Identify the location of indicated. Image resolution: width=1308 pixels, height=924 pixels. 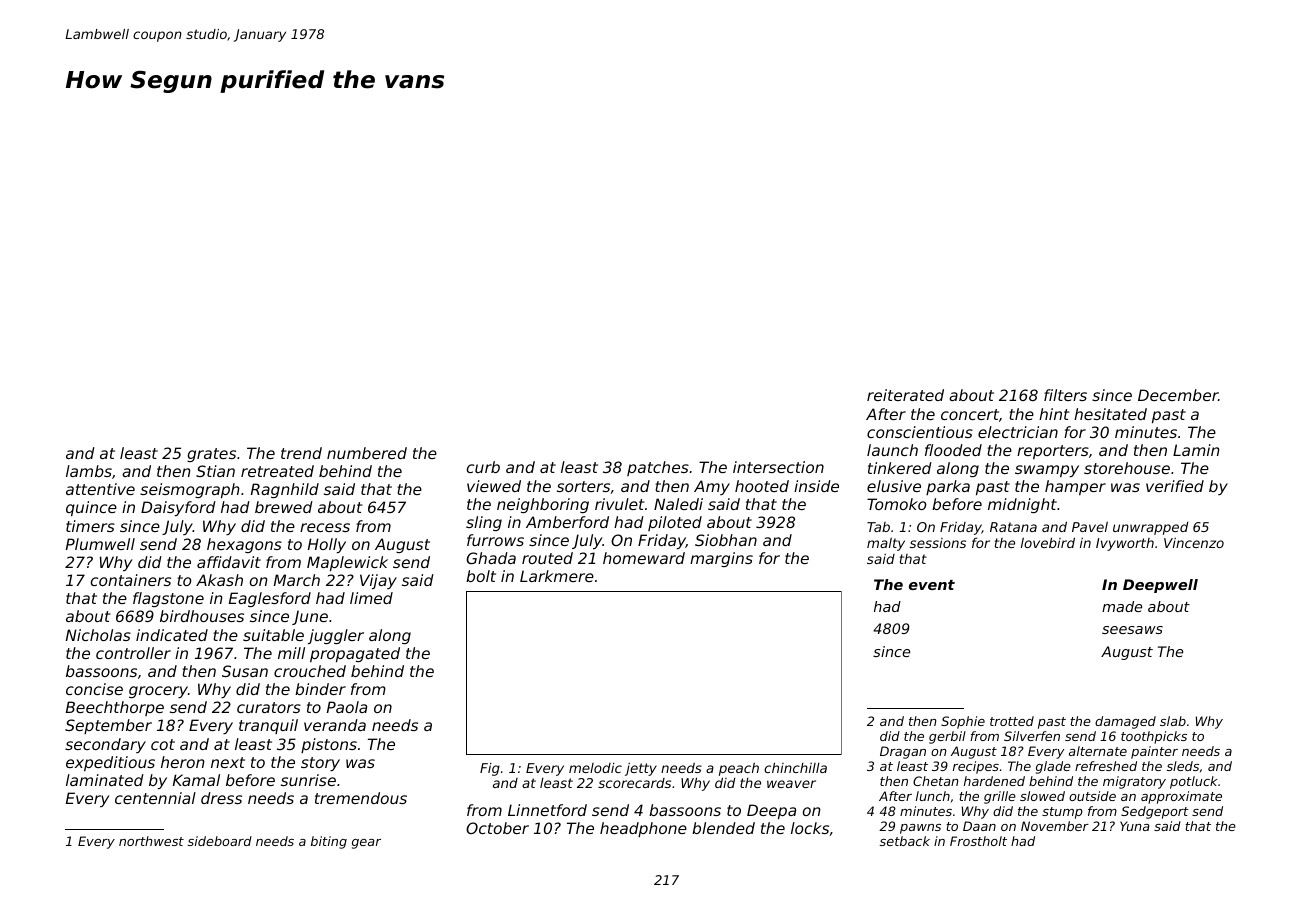
(172, 635).
